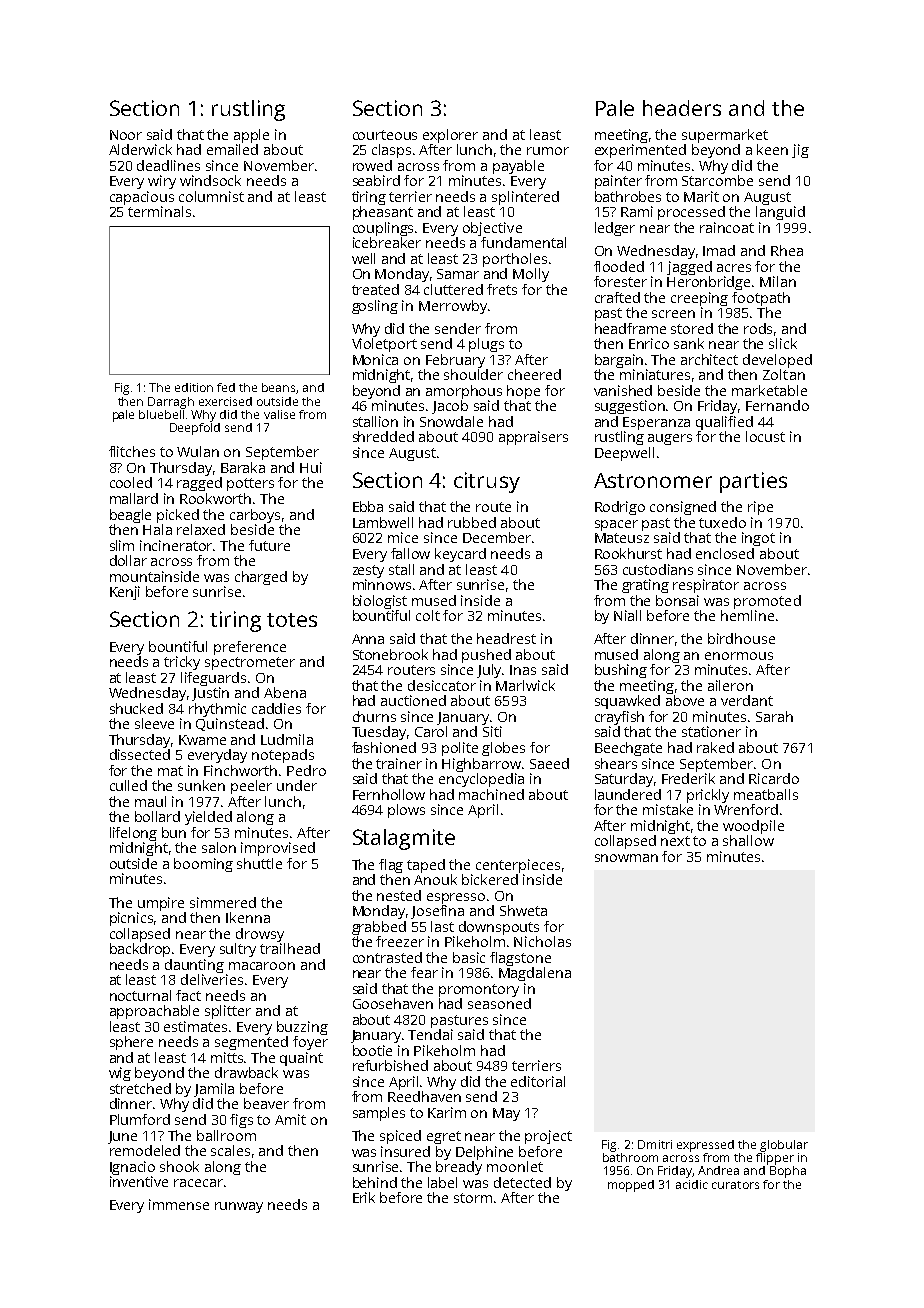 The image size is (924, 1308). What do you see at coordinates (385, 135) in the page?
I see `courteous` at bounding box center [385, 135].
